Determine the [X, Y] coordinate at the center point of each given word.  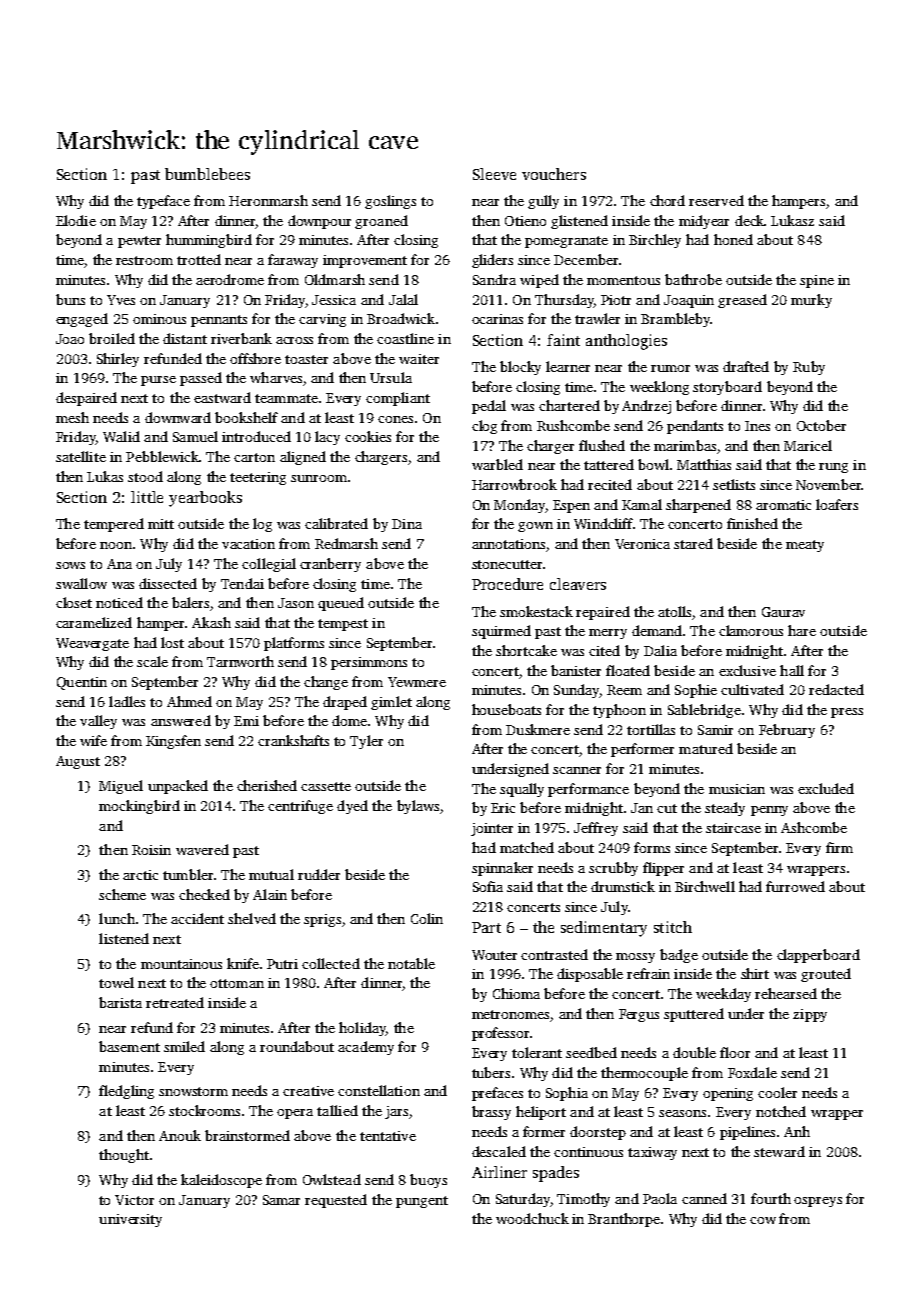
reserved [716, 200]
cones [395, 419]
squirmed [501, 632]
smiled [184, 1046]
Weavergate [92, 644]
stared [693, 543]
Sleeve [494, 174]
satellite [81, 456]
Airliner [499, 1172]
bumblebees [207, 174]
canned [704, 1198]
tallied [337, 1110]
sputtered [694, 1015]
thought [124, 1156]
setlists [734, 484]
